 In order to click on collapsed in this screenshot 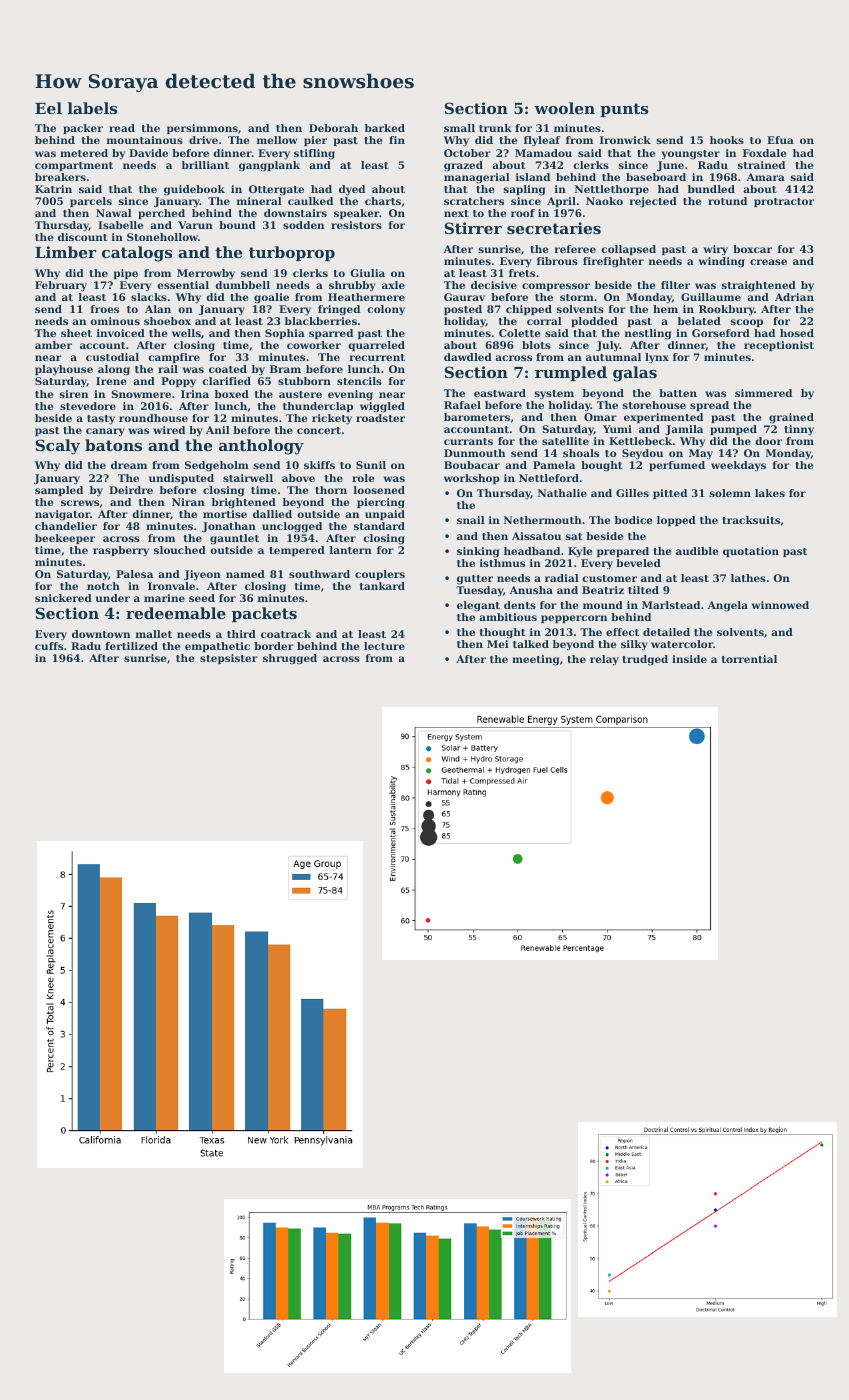, I will do `click(628, 250)`.
